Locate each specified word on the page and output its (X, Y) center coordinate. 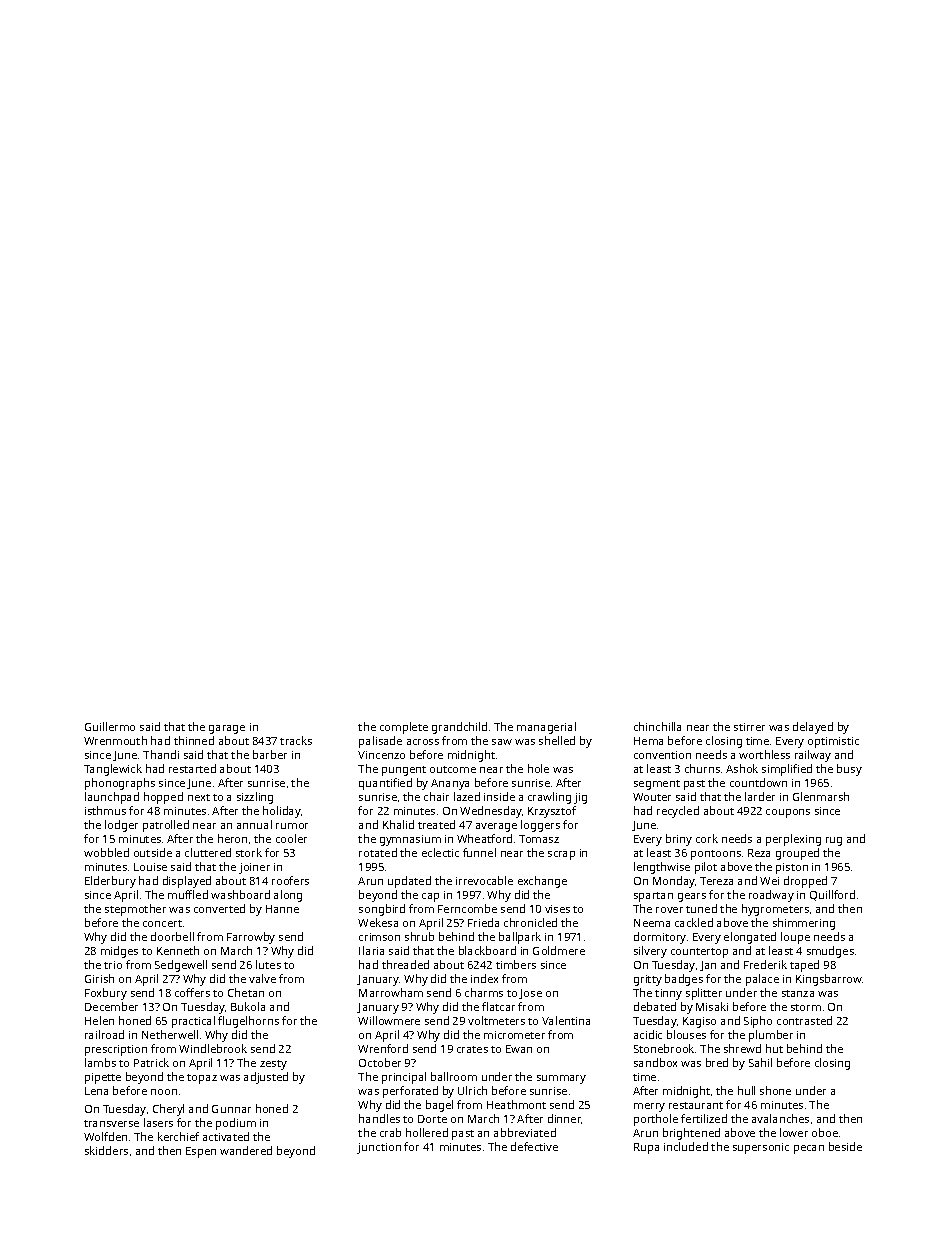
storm (806, 1007)
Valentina (566, 1020)
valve (262, 978)
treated (436, 824)
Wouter (652, 797)
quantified (385, 784)
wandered (246, 1150)
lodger (121, 826)
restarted (192, 768)
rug (834, 841)
